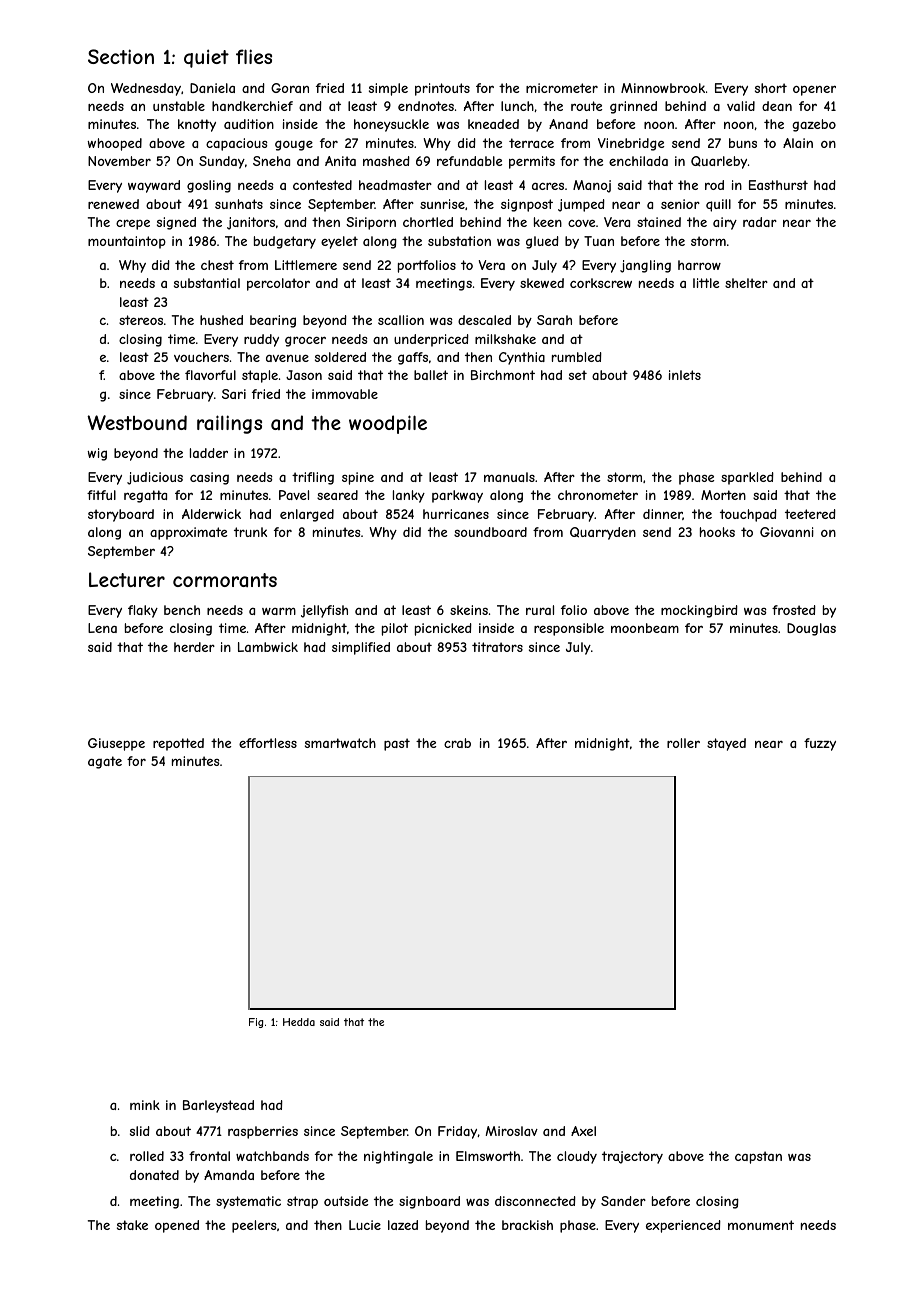 This page has height=1308, width=924. I want to click on effortless, so click(268, 743).
